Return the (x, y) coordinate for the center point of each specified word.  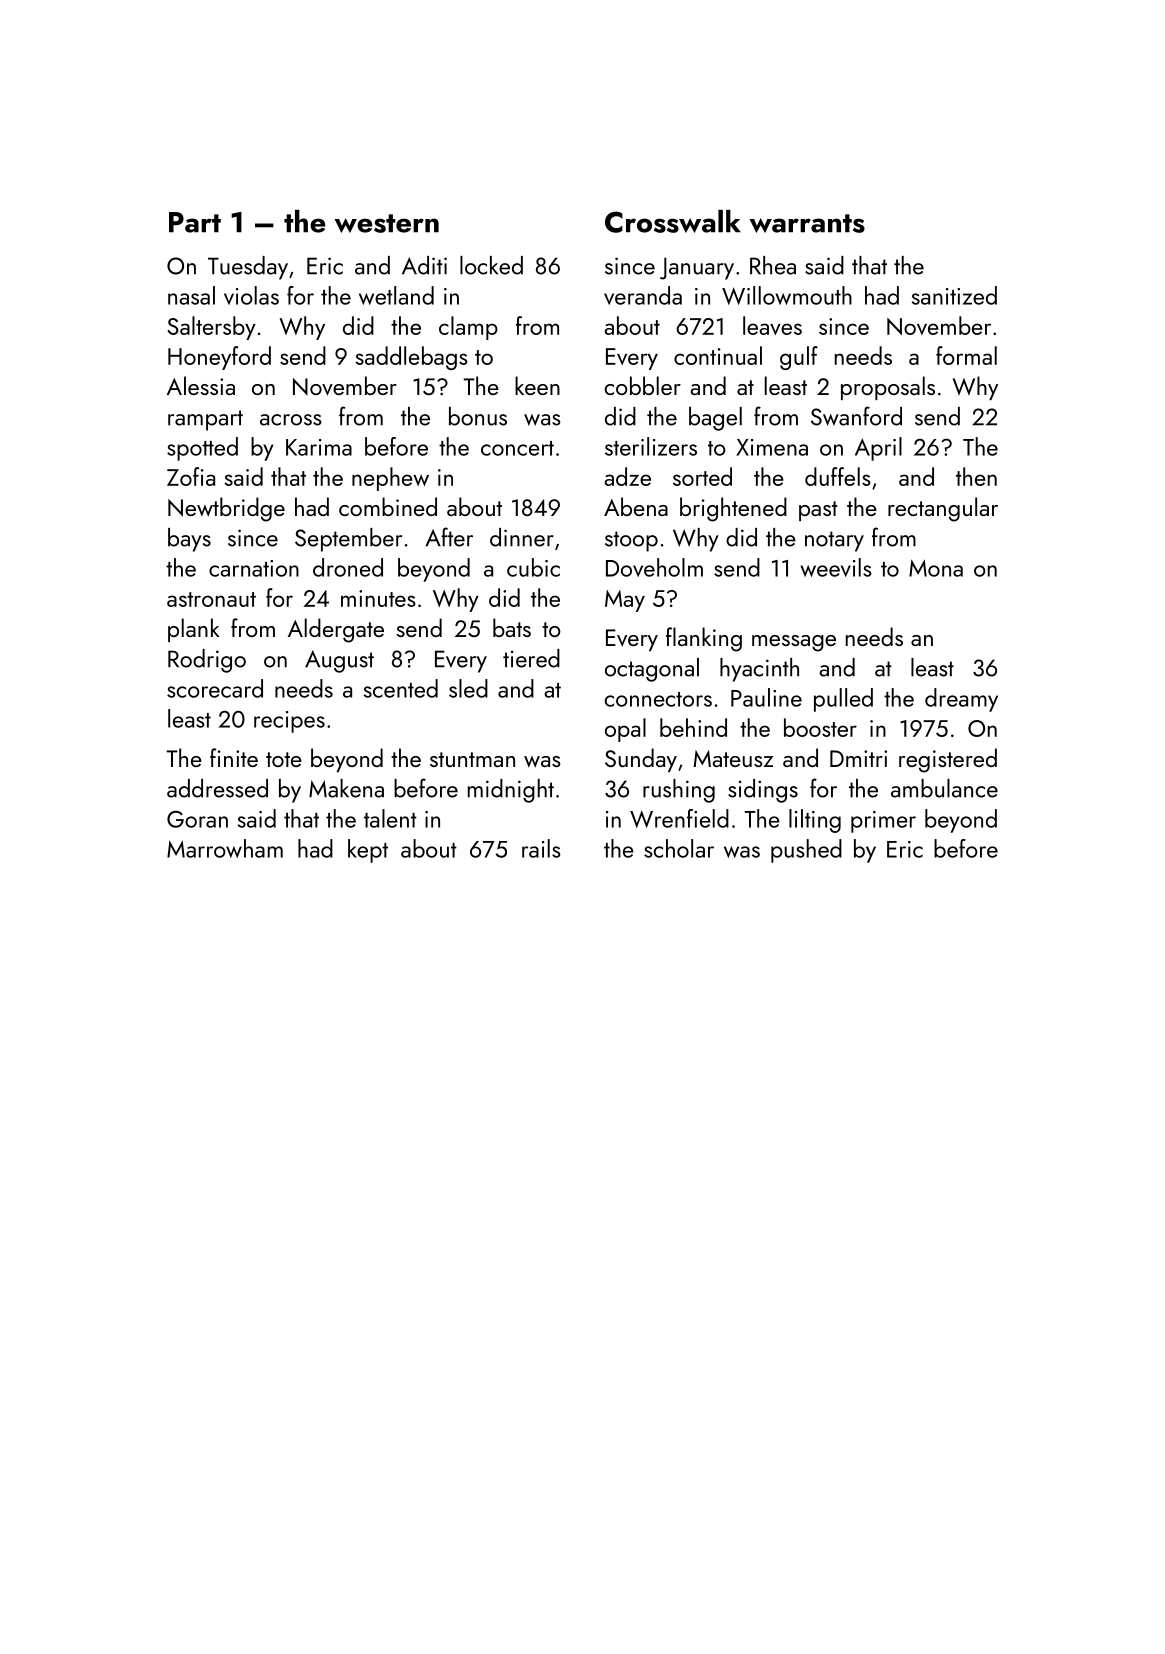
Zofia (191, 476)
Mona (936, 568)
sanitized (954, 295)
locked (491, 265)
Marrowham (225, 848)
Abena (636, 506)
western (387, 223)
